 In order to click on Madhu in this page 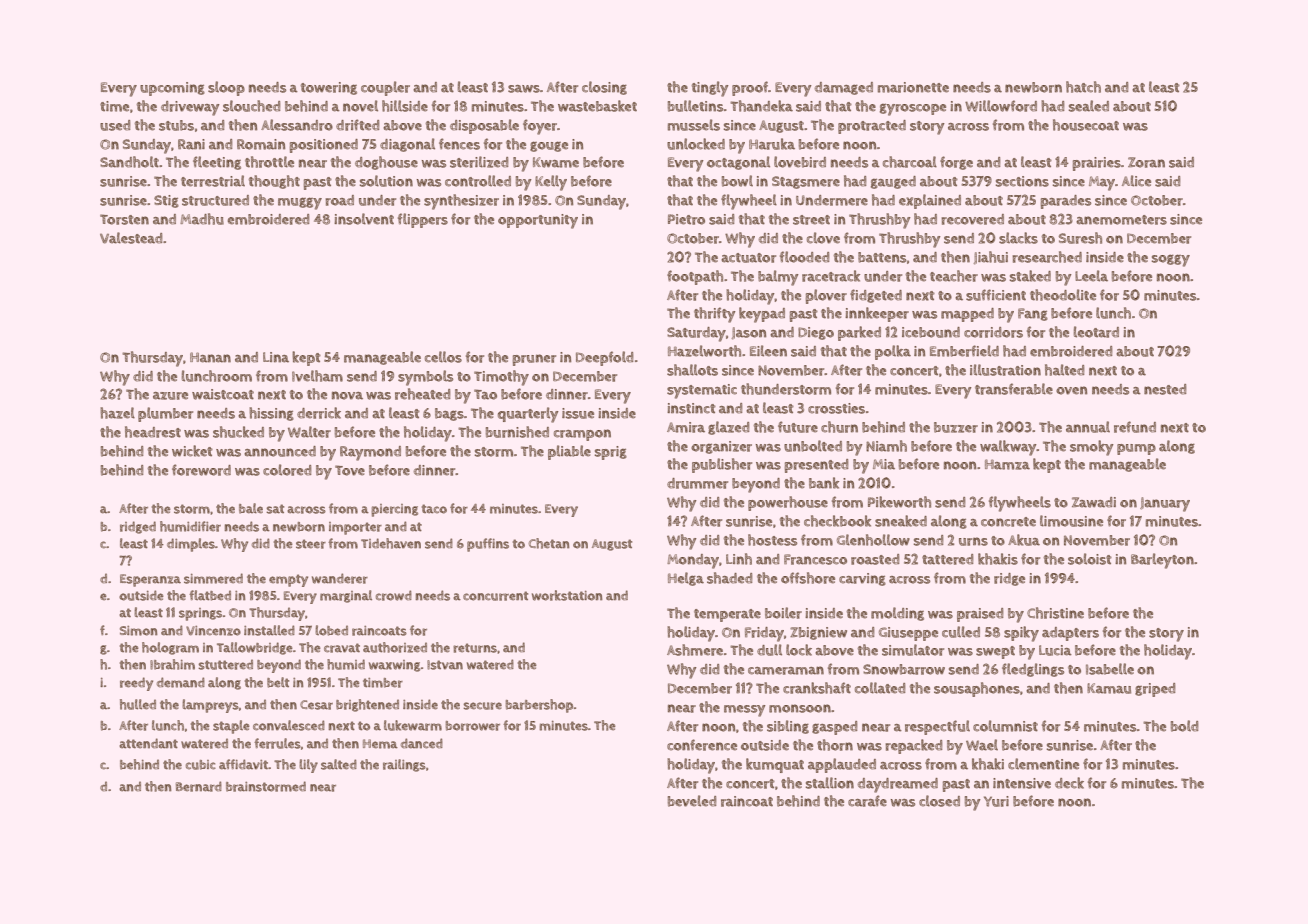, I will do `click(202, 219)`.
